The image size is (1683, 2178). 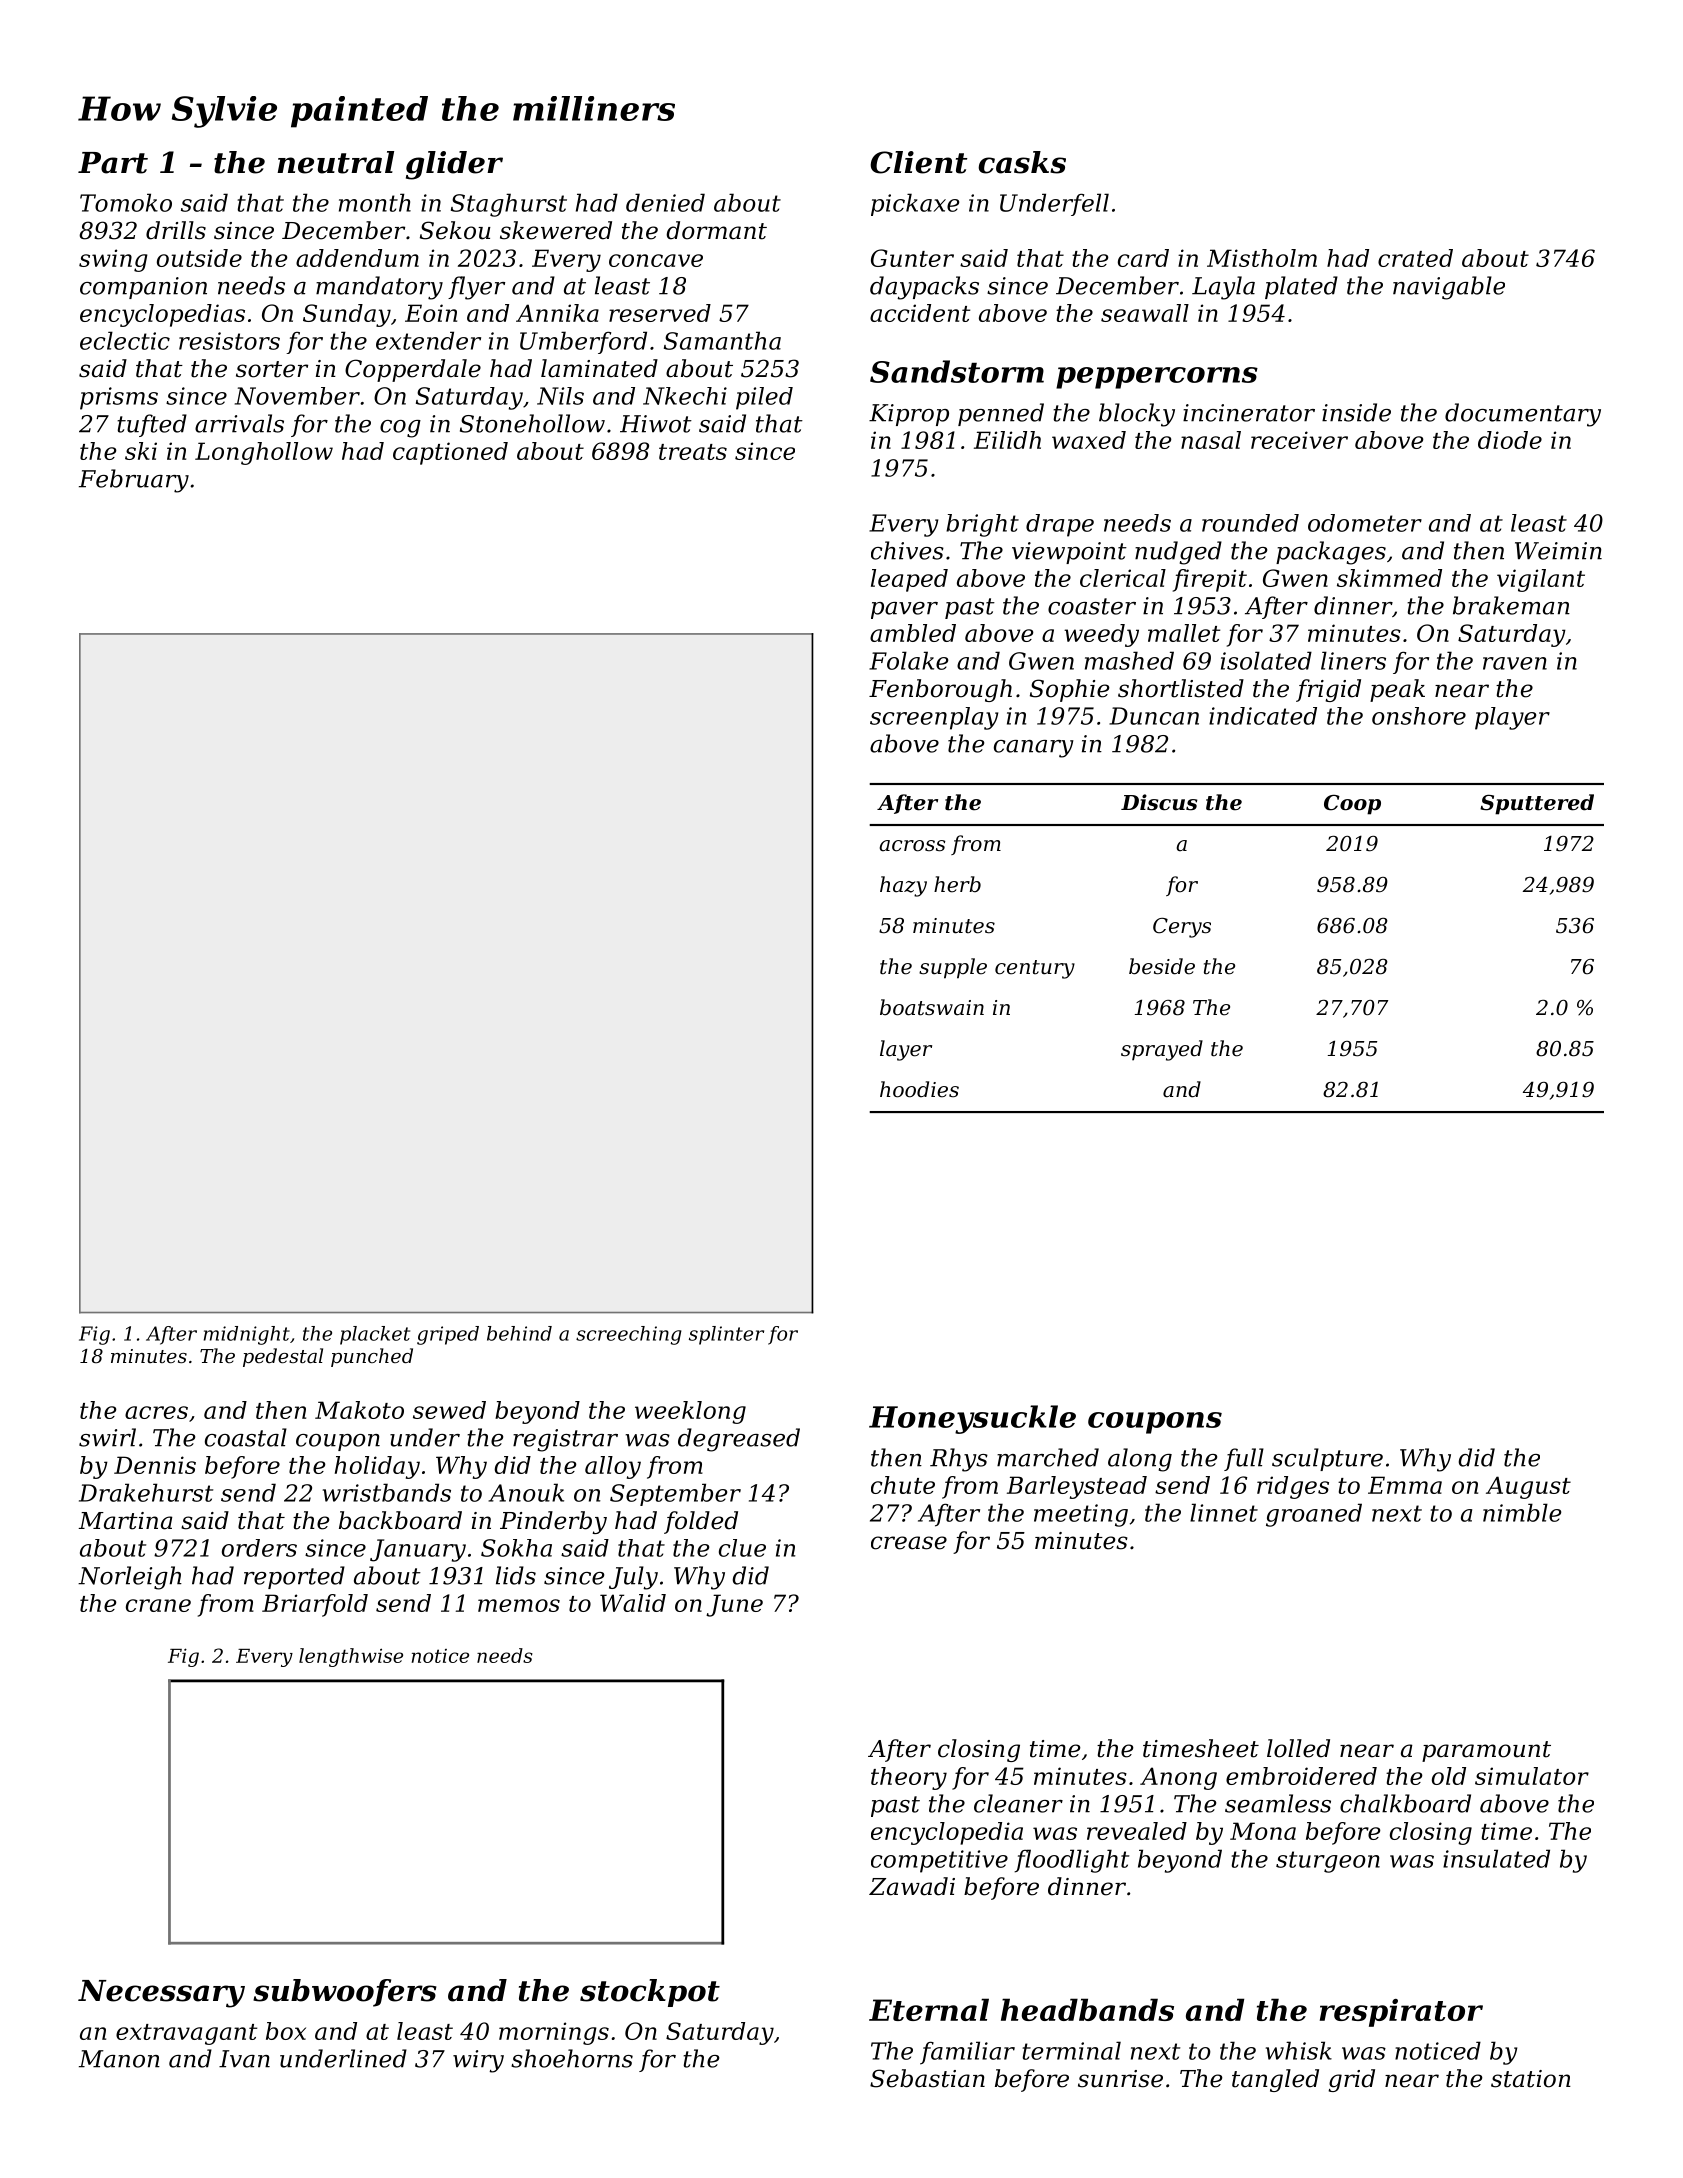 What do you see at coordinates (1035, 969) in the document?
I see `century` at bounding box center [1035, 969].
